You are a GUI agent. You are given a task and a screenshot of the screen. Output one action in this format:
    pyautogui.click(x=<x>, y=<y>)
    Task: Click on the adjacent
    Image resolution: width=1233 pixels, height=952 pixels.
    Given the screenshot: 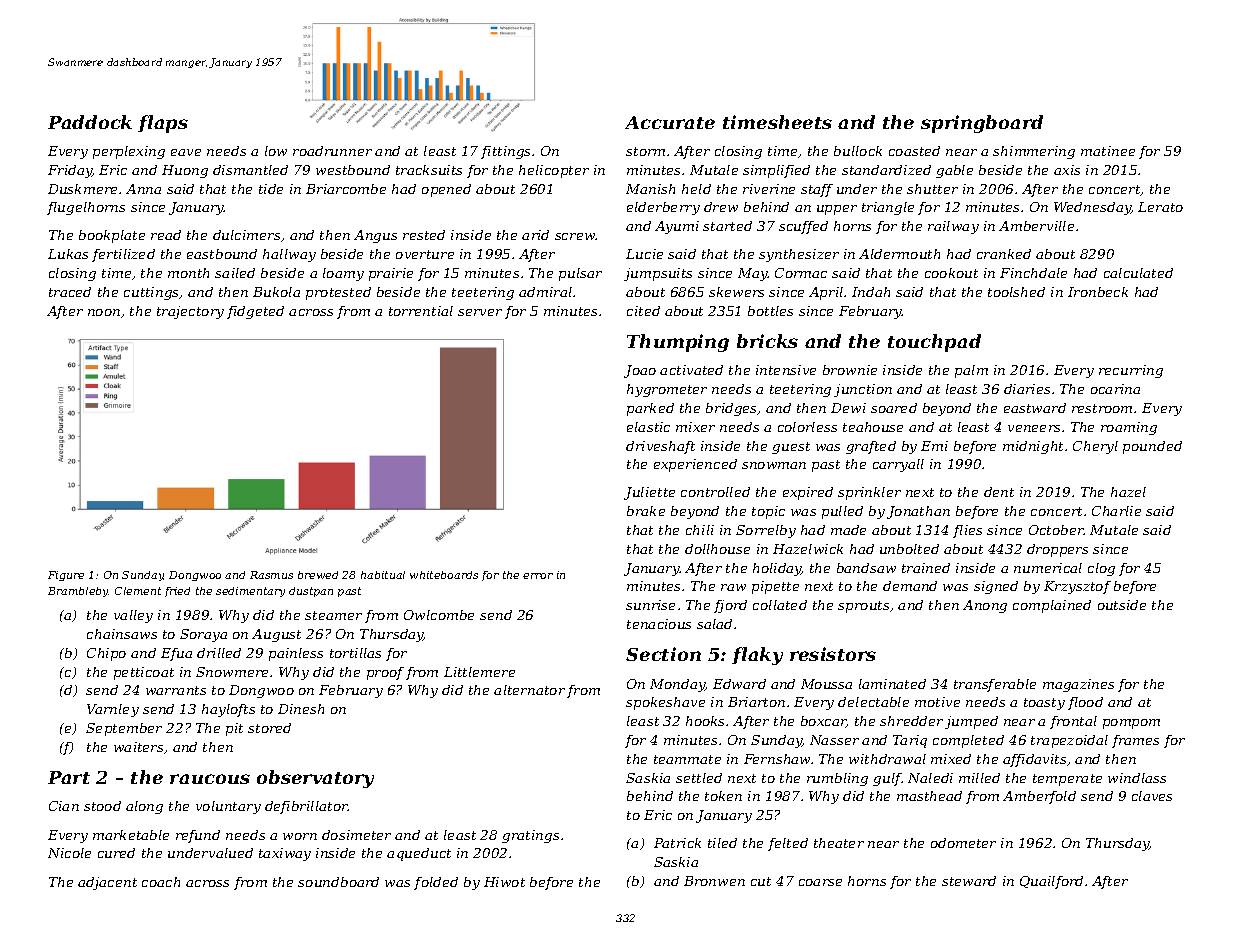 What is the action you would take?
    pyautogui.click(x=107, y=883)
